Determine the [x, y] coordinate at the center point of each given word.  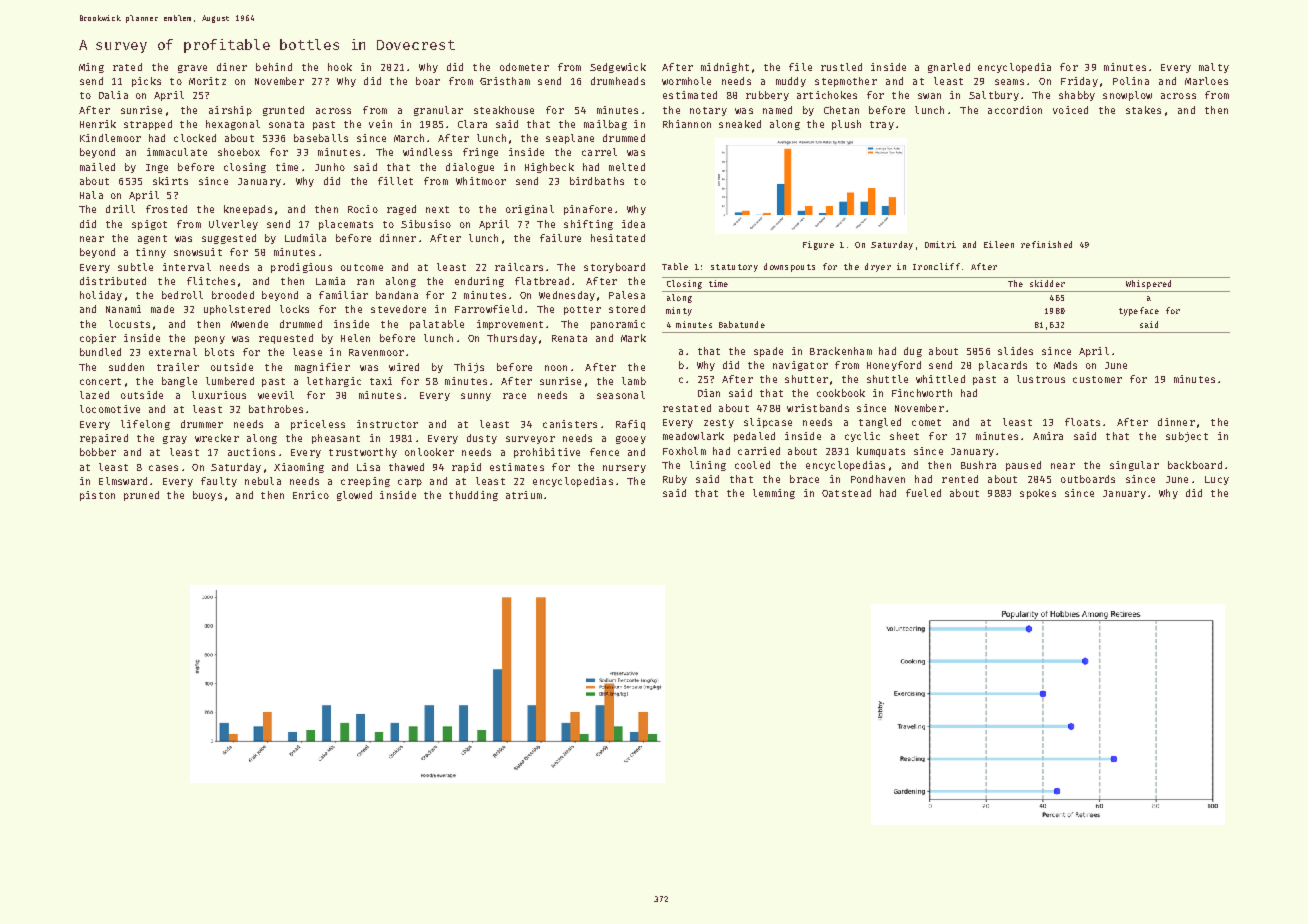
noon [556, 368]
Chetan [841, 110]
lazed [94, 395]
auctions [251, 452]
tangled [880, 423]
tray [882, 125]
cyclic [862, 437]
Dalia [113, 95]
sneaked [740, 124]
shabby [1077, 96]
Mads [1065, 365]
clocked [195, 138]
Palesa [627, 295]
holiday [101, 296]
